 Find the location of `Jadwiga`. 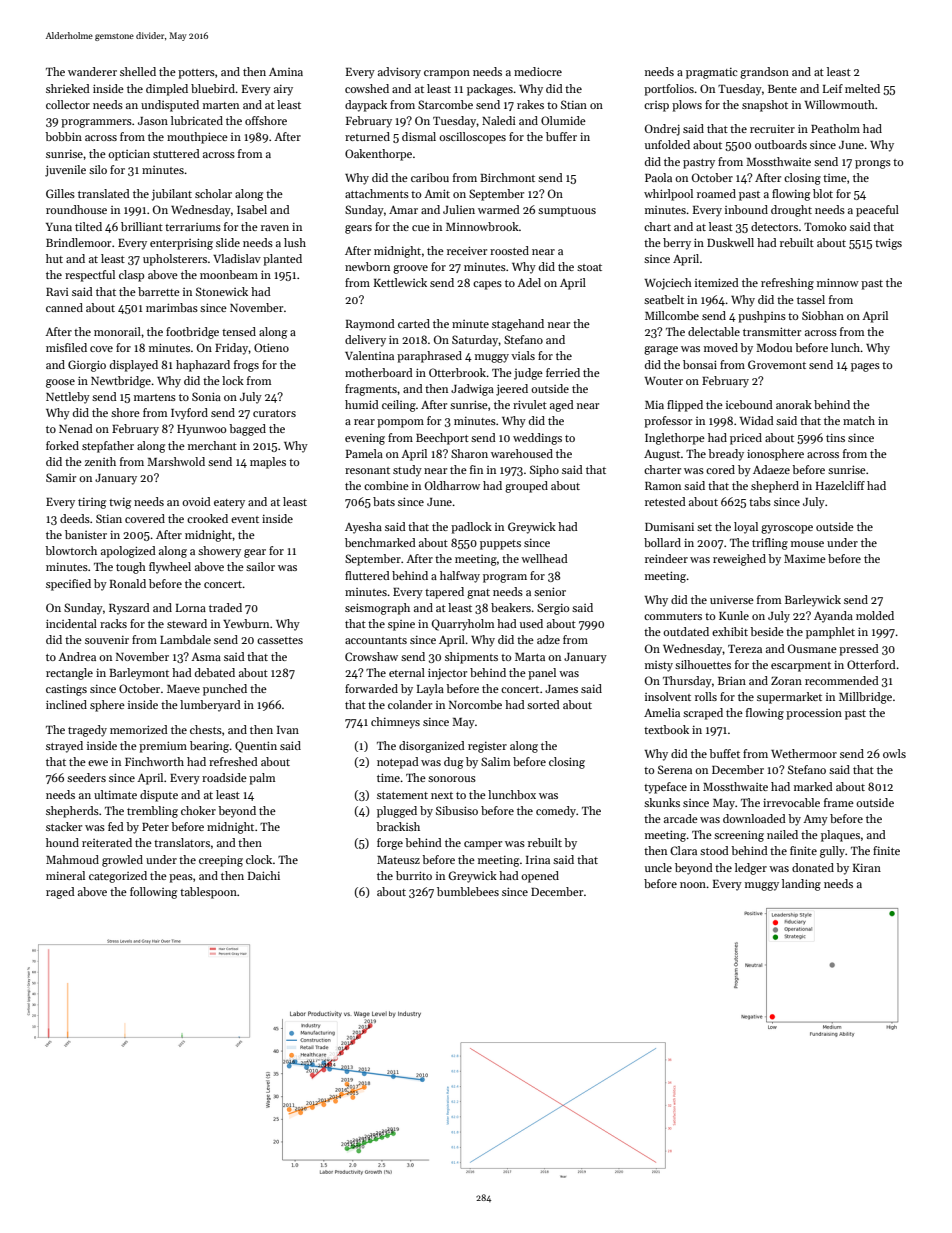

Jadwiga is located at coordinates (472, 390).
